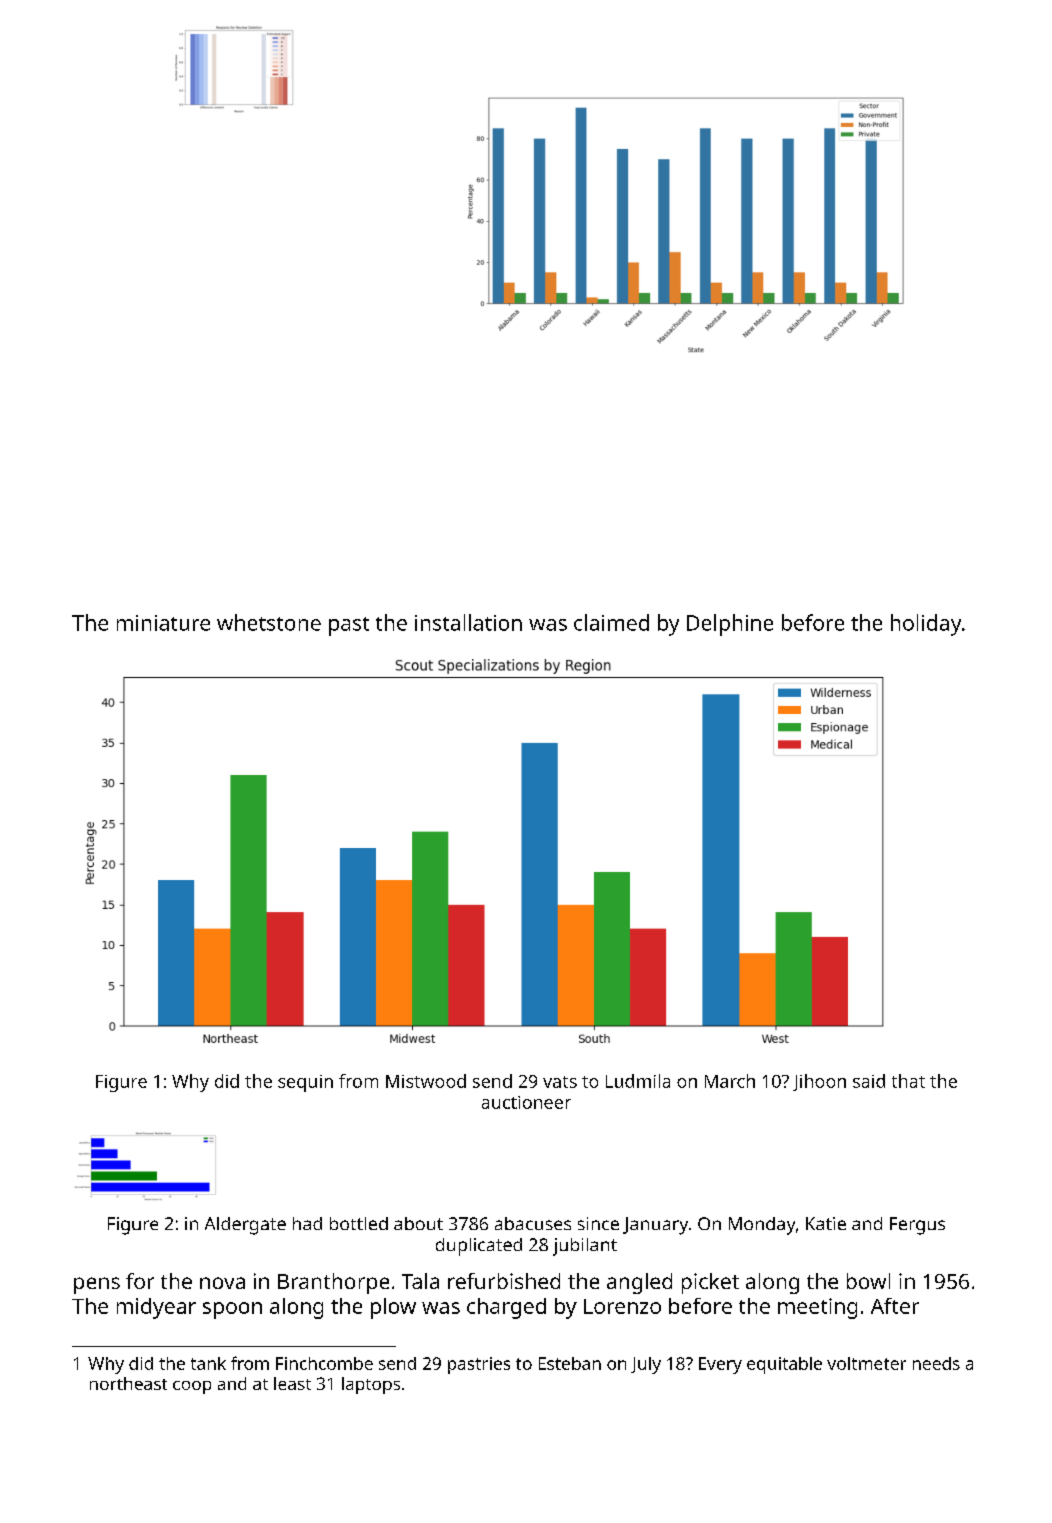 Image resolution: width=1052 pixels, height=1523 pixels. Describe the element at coordinates (819, 1082) in the image. I see `Jihoon` at that location.
